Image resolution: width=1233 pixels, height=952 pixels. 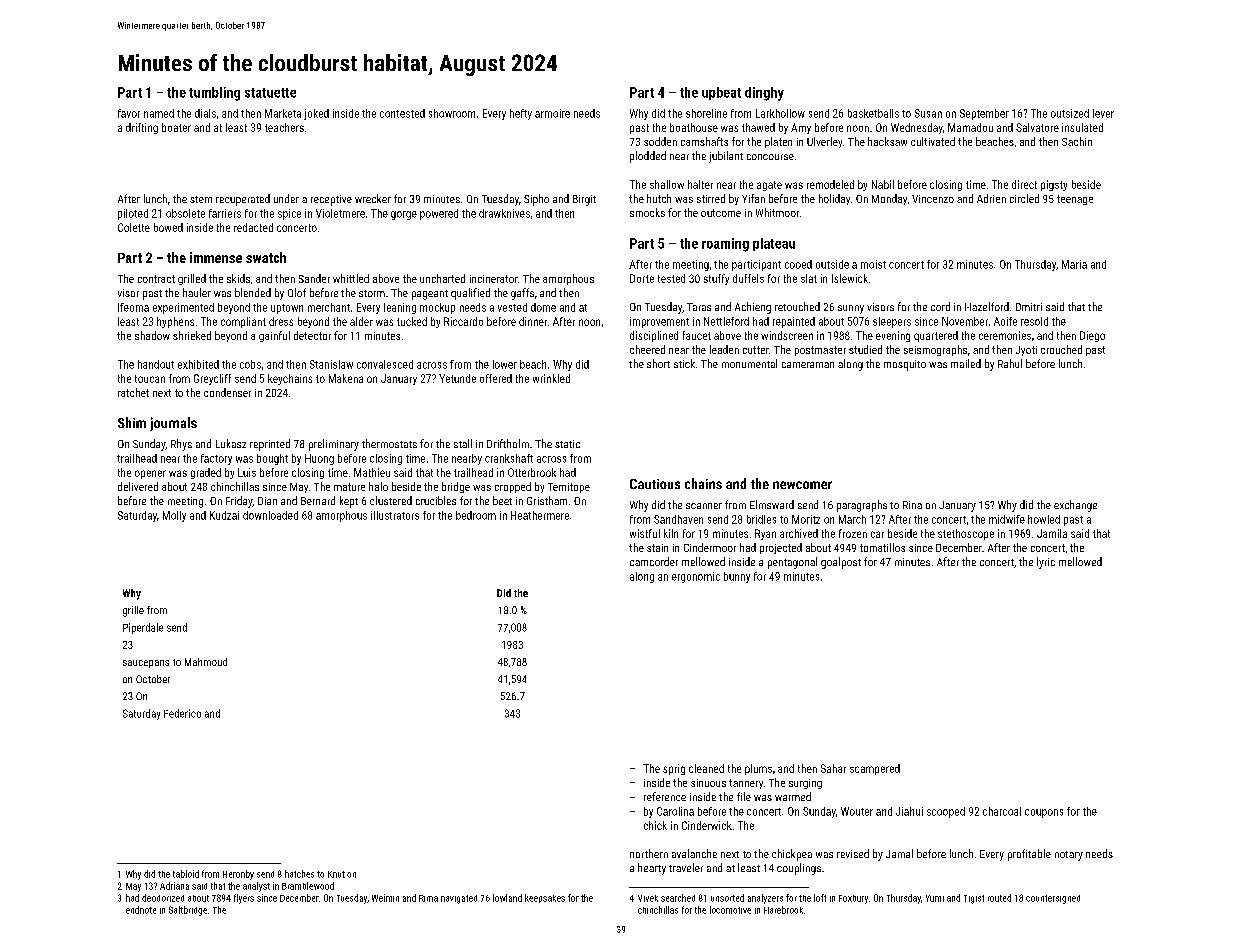 What do you see at coordinates (966, 363) in the screenshot?
I see `mailed` at bounding box center [966, 363].
